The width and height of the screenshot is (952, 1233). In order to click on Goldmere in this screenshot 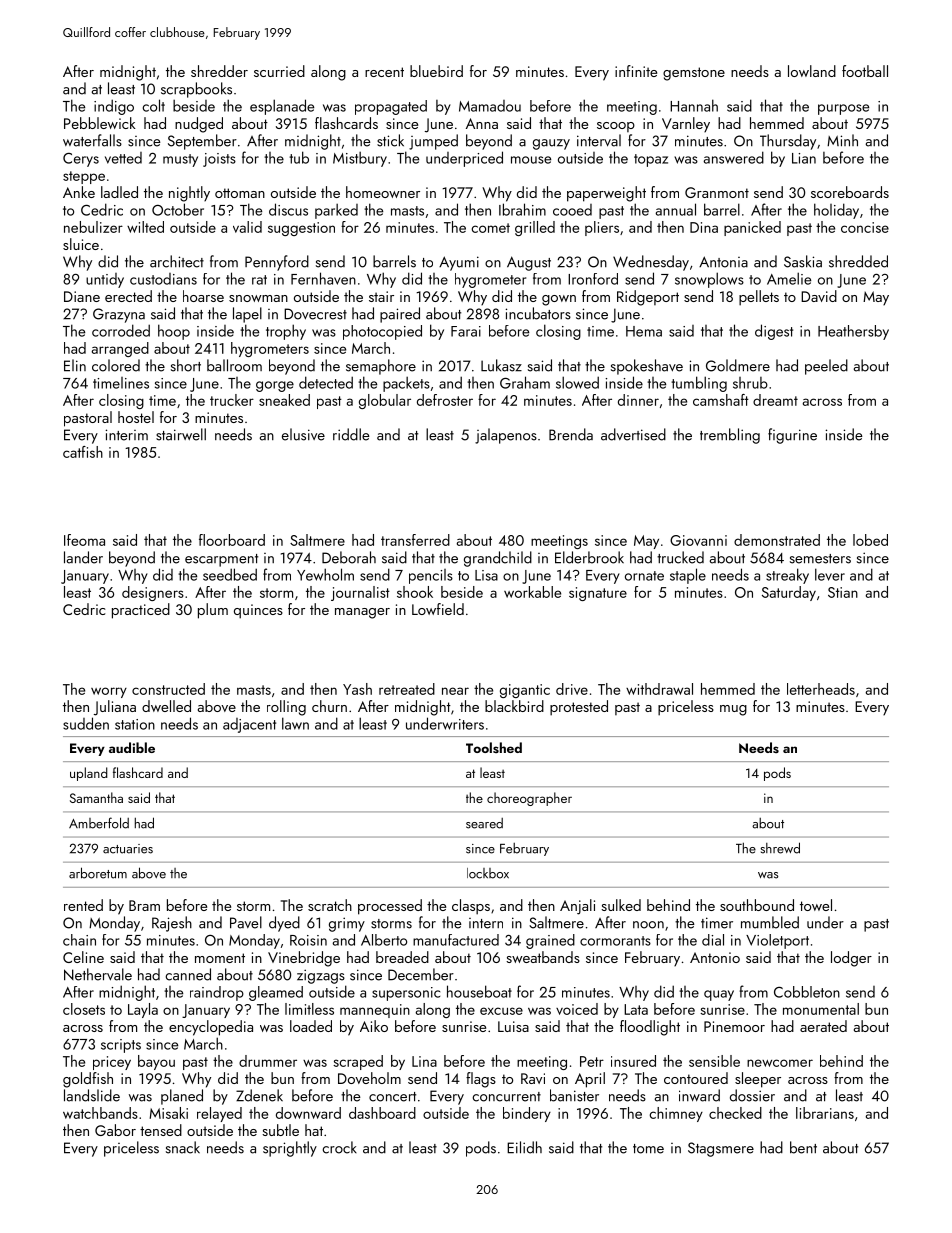, I will do `click(738, 365)`.
